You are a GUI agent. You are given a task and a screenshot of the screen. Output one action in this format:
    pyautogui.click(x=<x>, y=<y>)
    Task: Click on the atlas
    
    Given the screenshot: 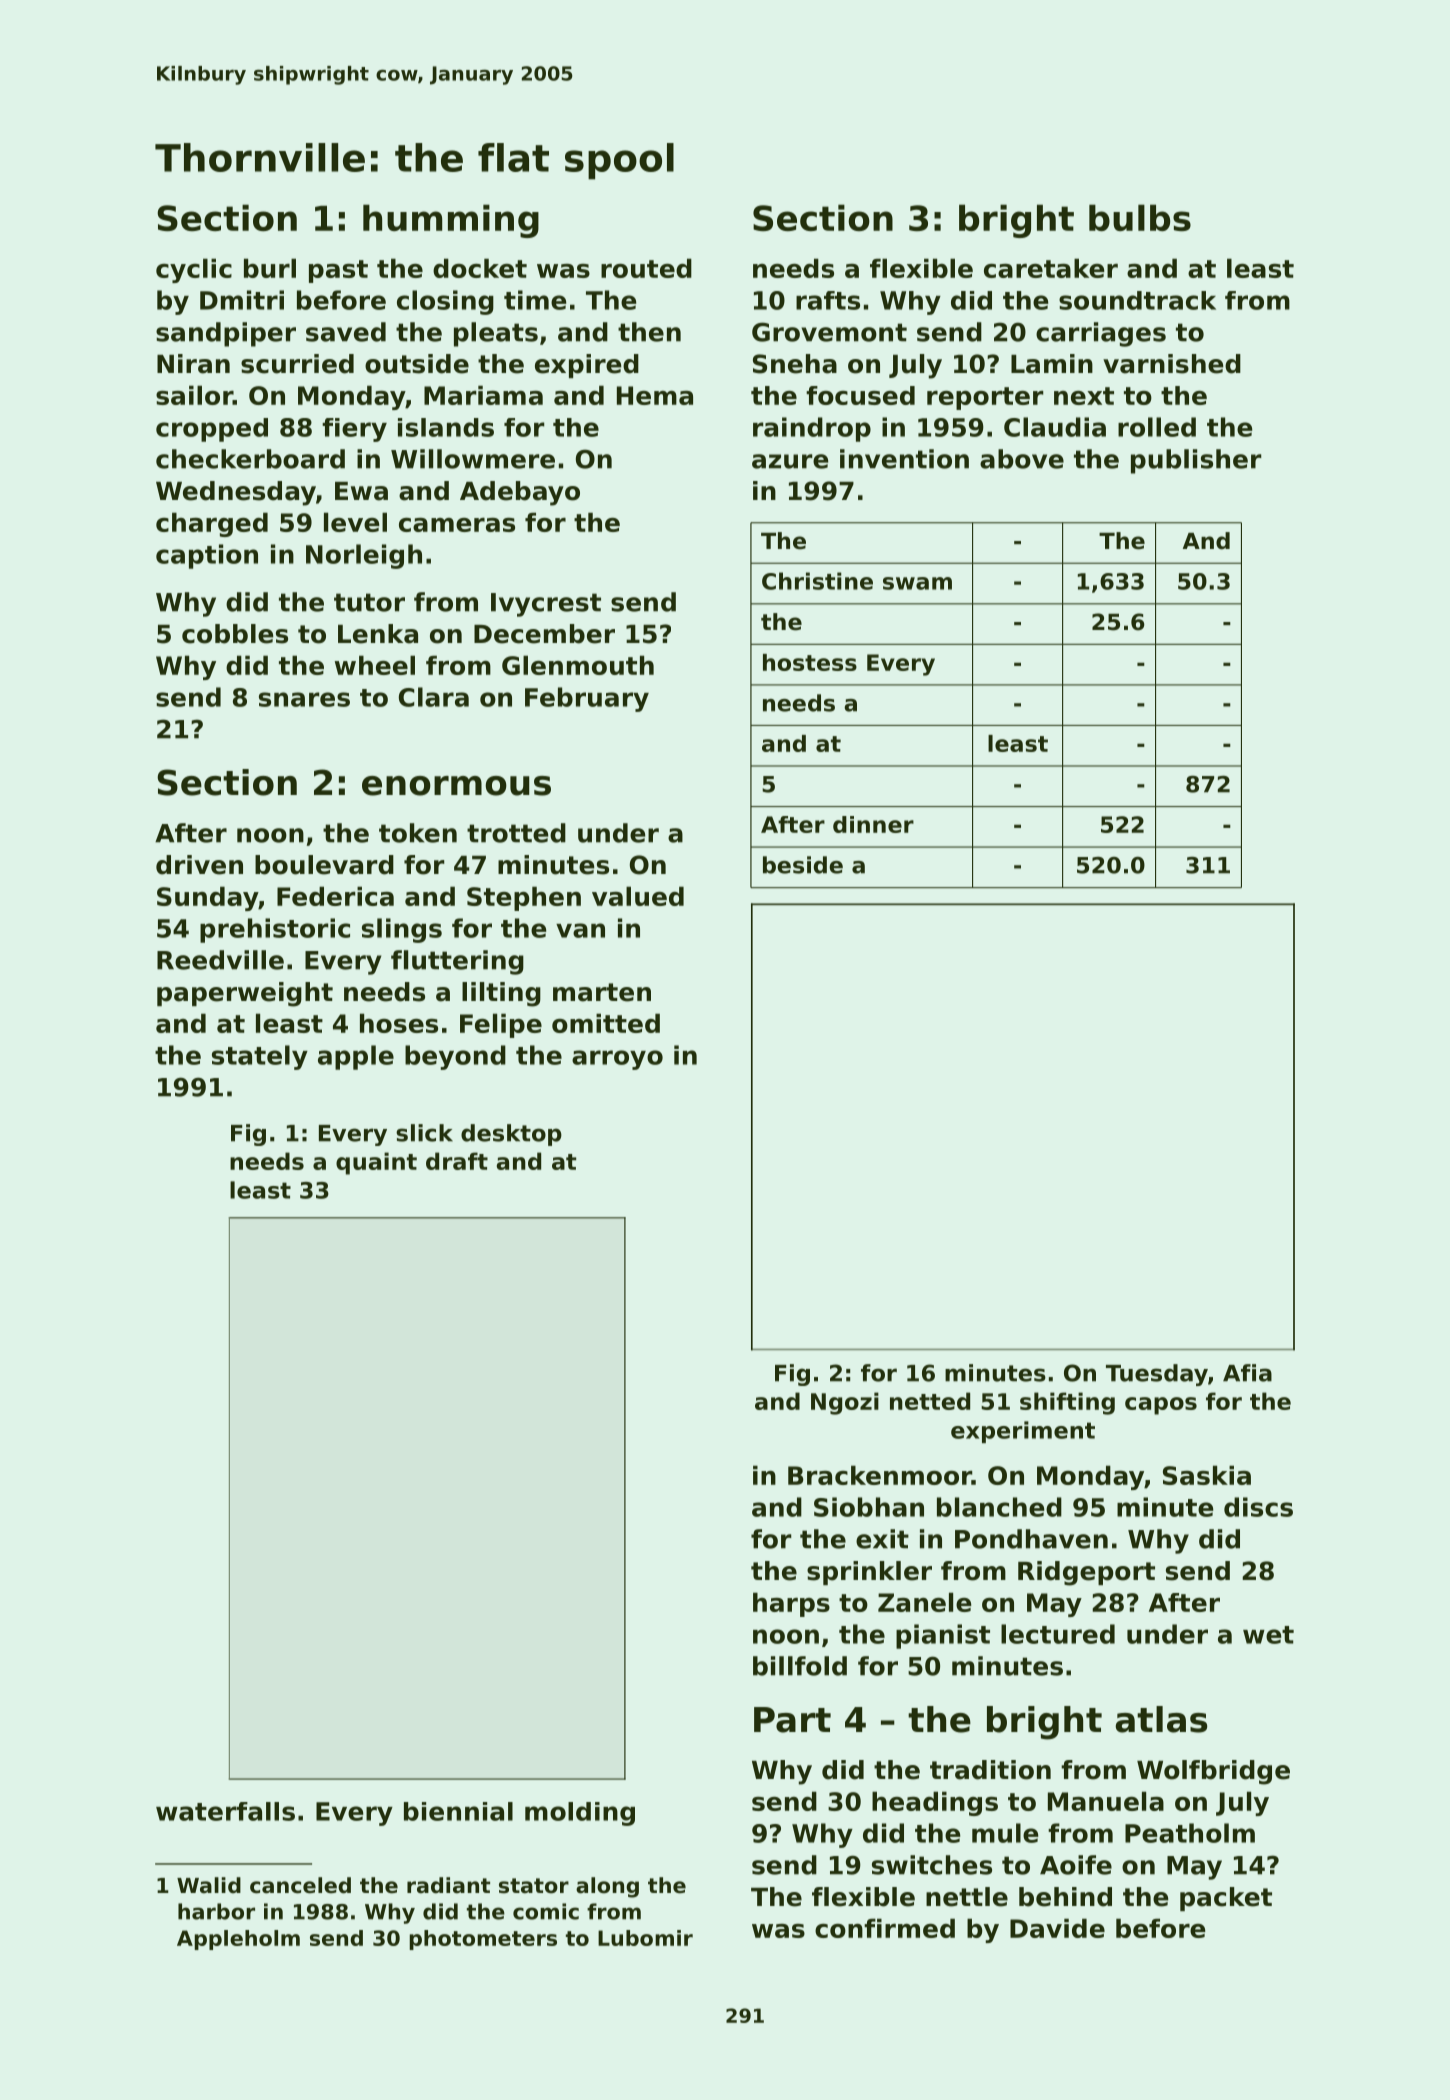 What is the action you would take?
    pyautogui.click(x=1161, y=1719)
